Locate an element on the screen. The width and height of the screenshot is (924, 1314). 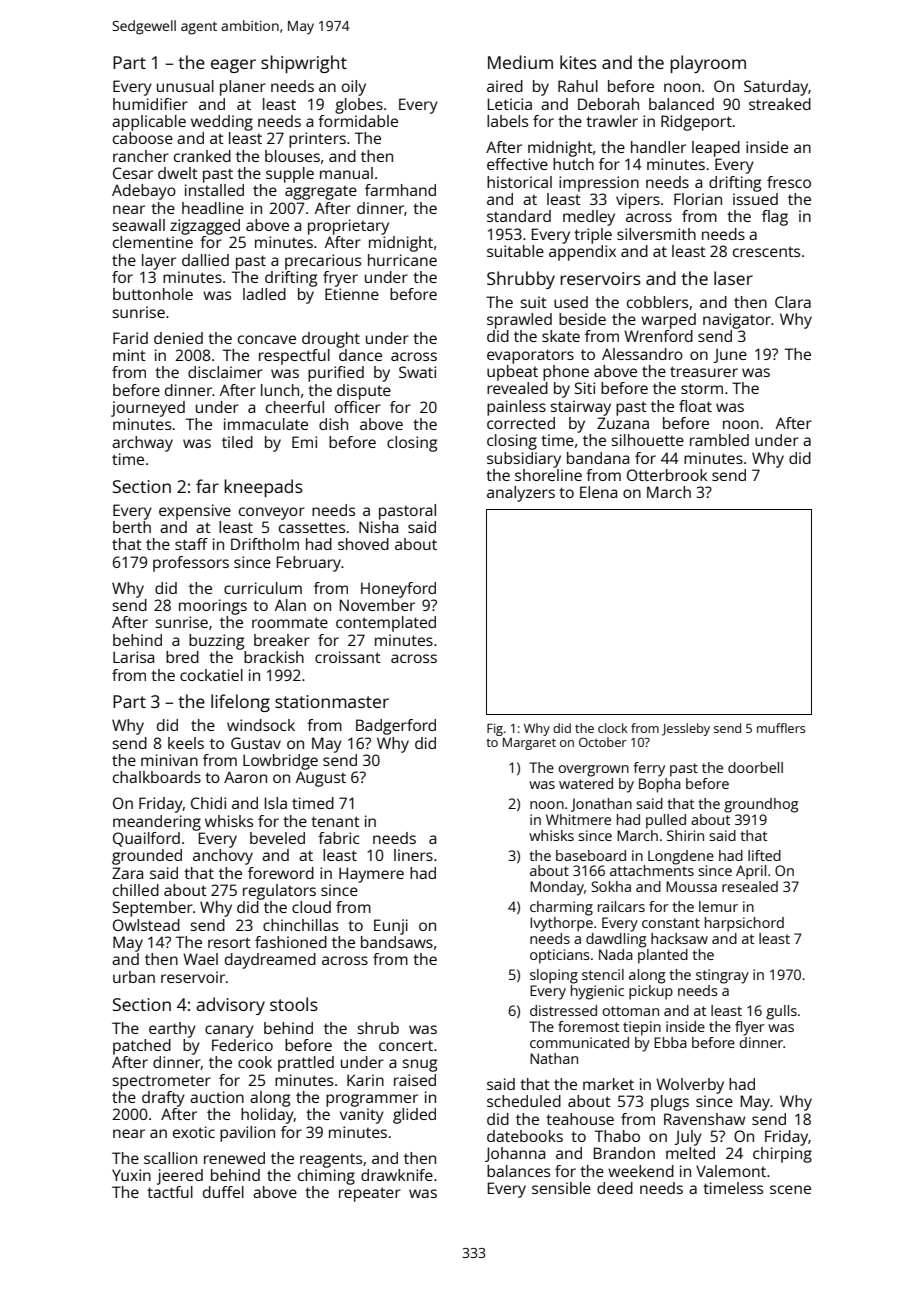
Florian is located at coordinates (698, 199).
